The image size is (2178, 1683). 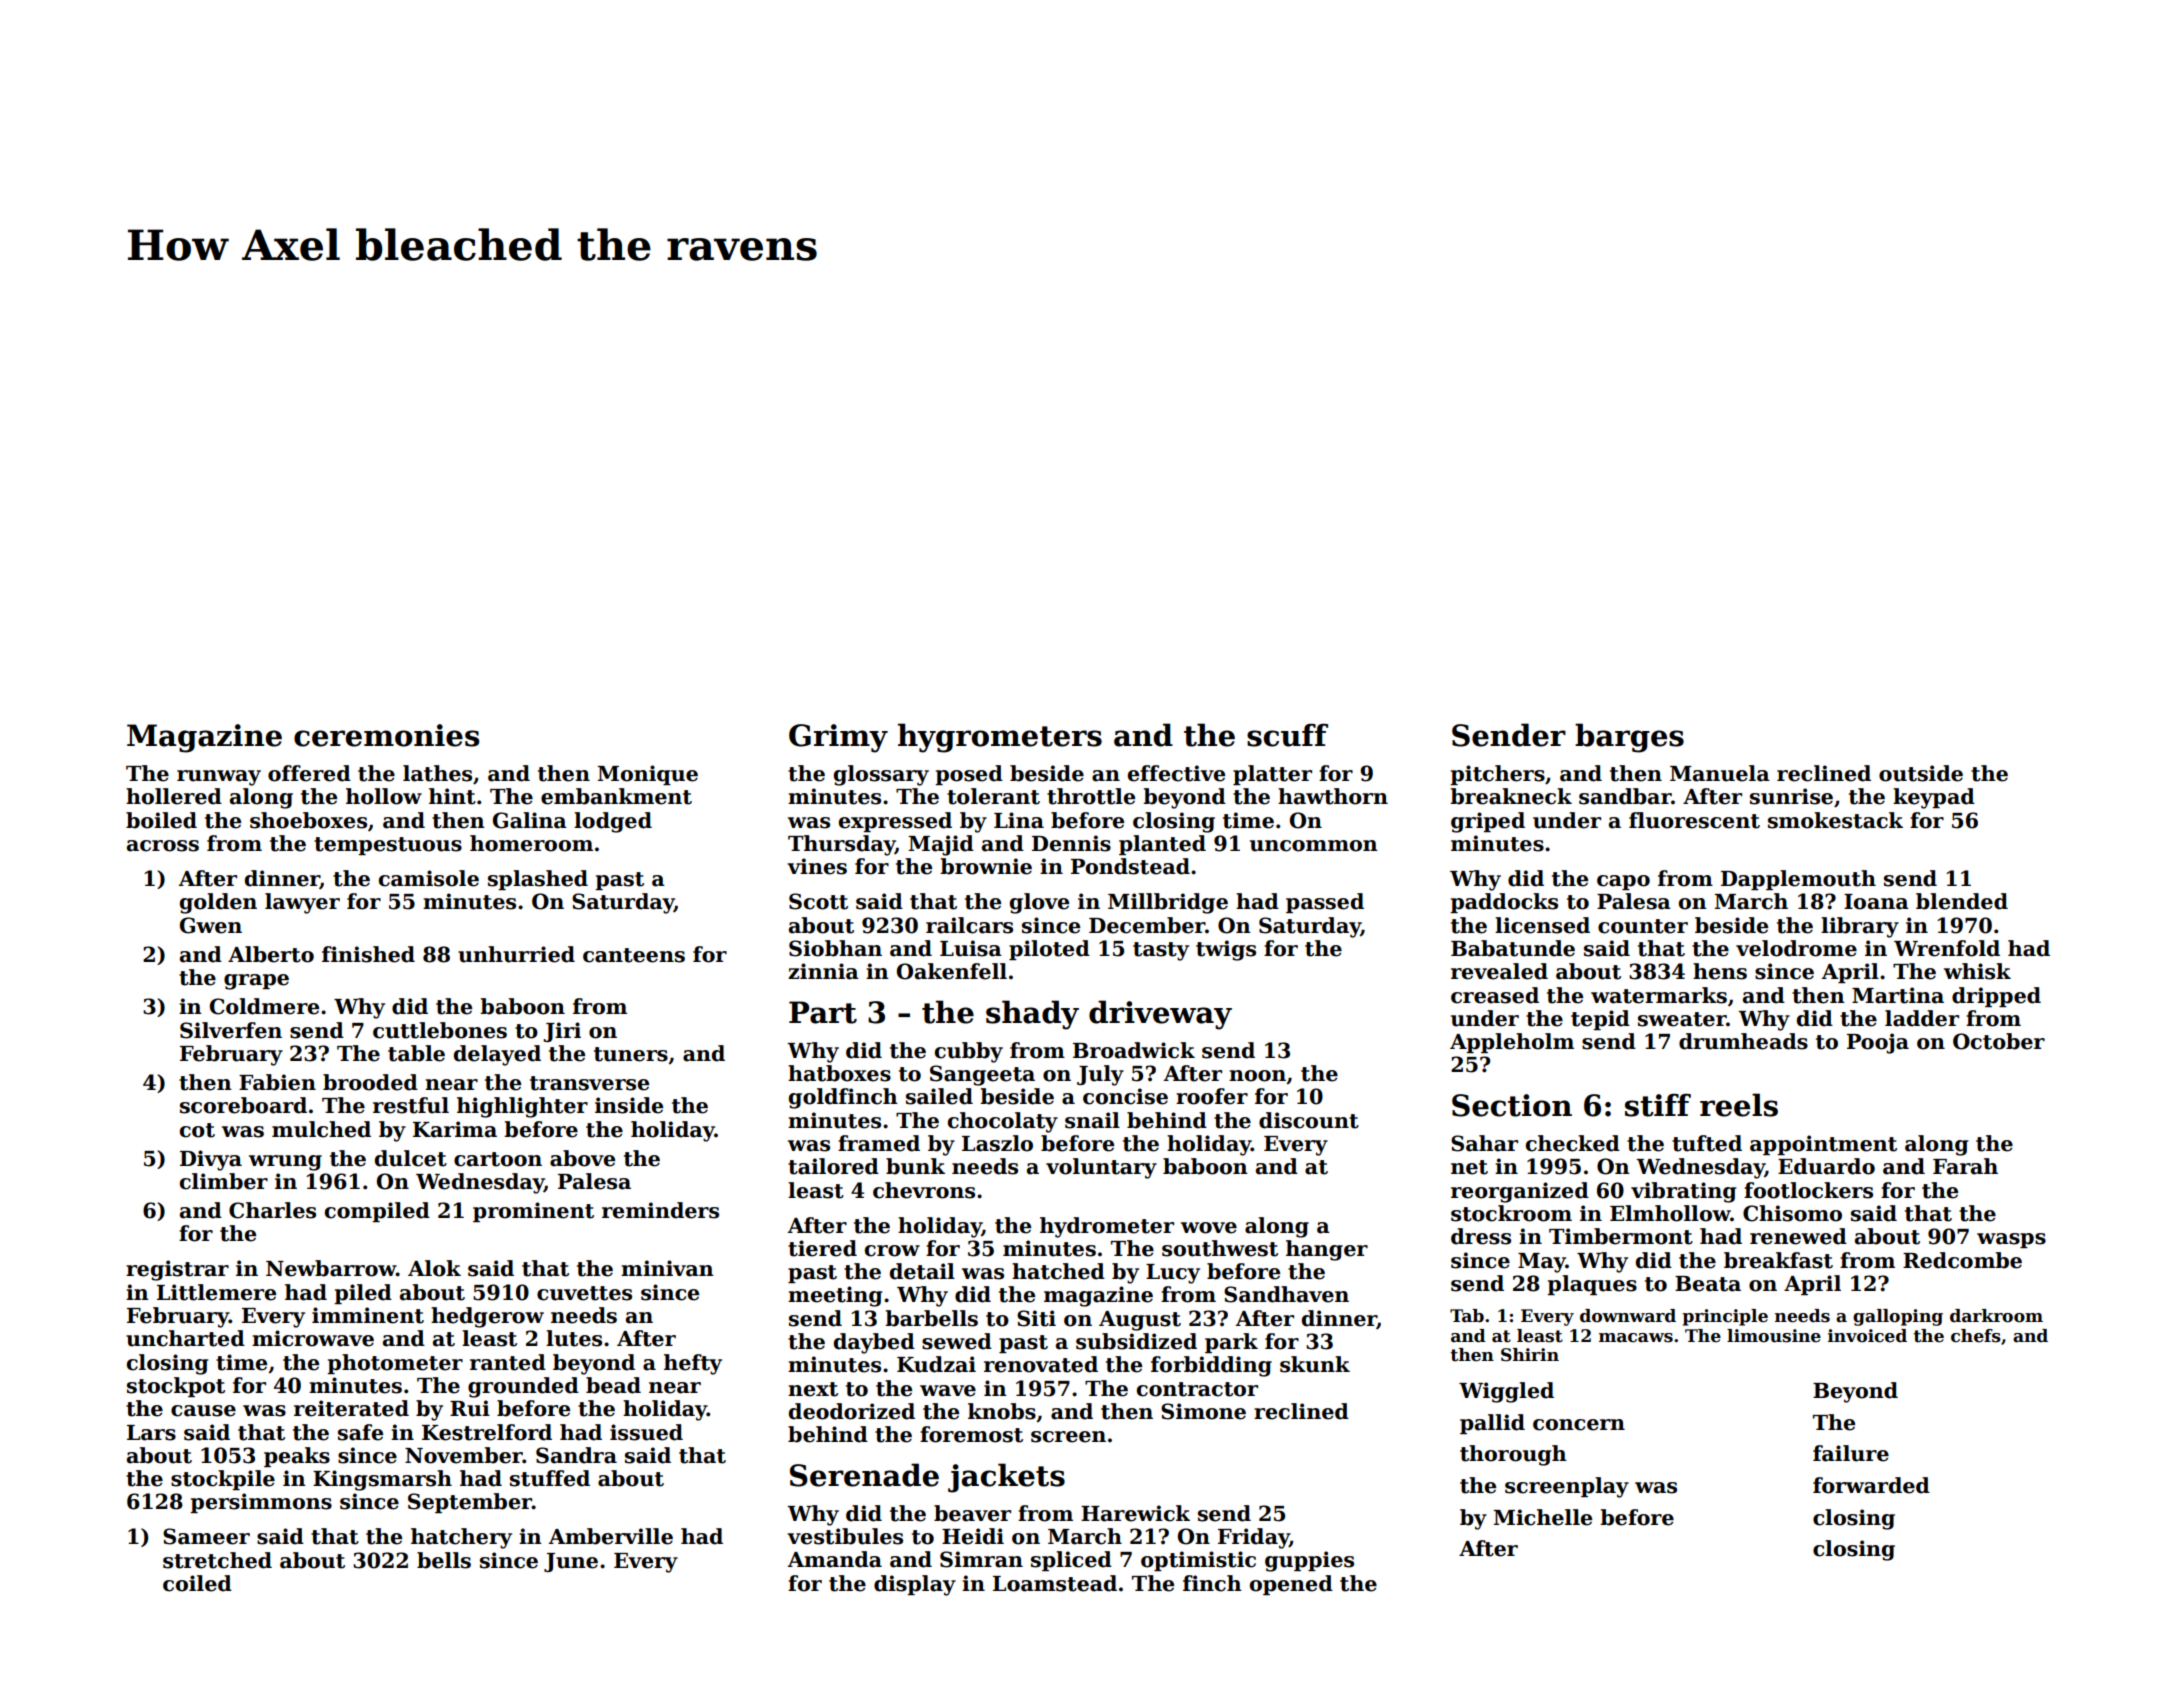 I want to click on barges, so click(x=1629, y=738).
